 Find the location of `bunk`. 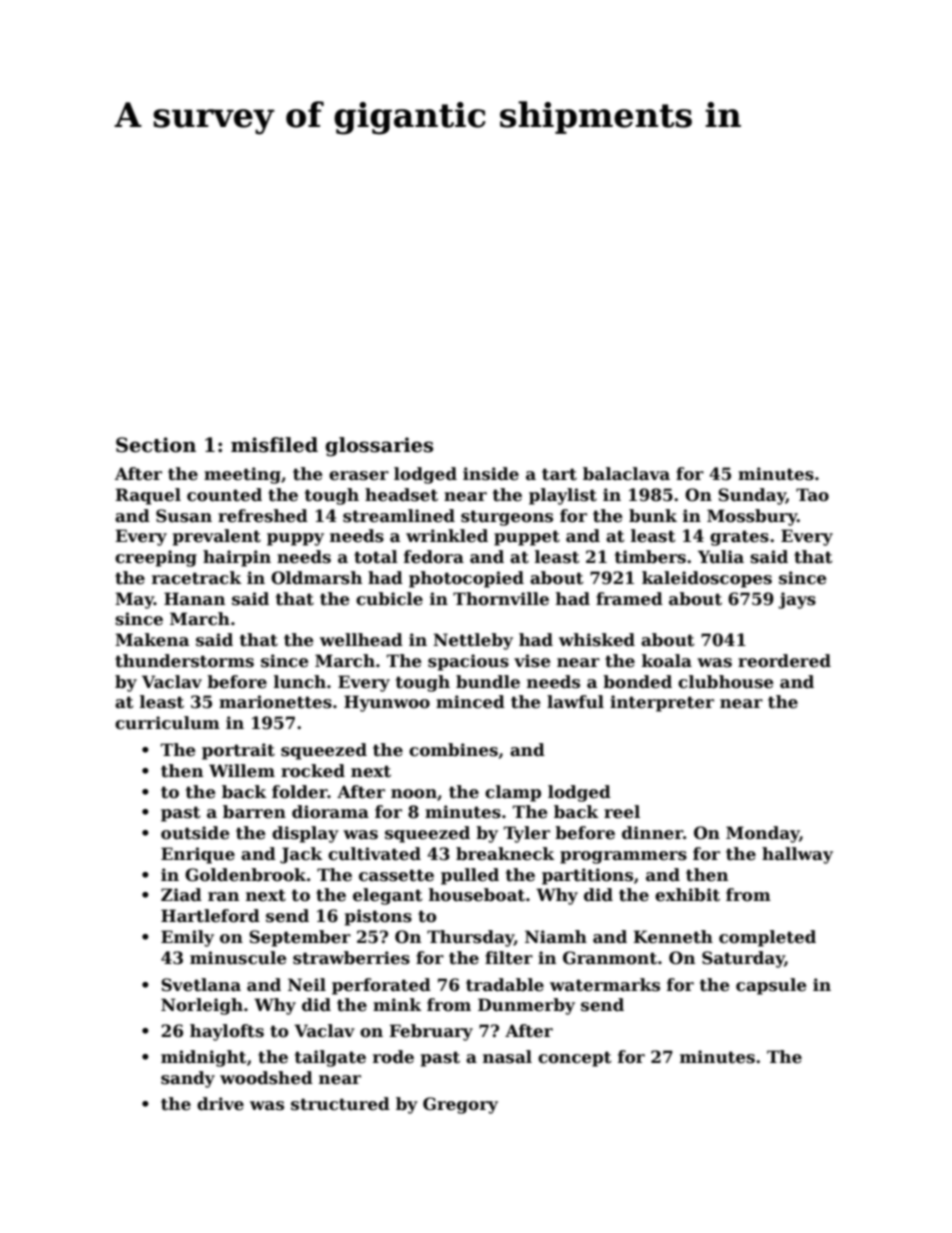

bunk is located at coordinates (653, 516).
